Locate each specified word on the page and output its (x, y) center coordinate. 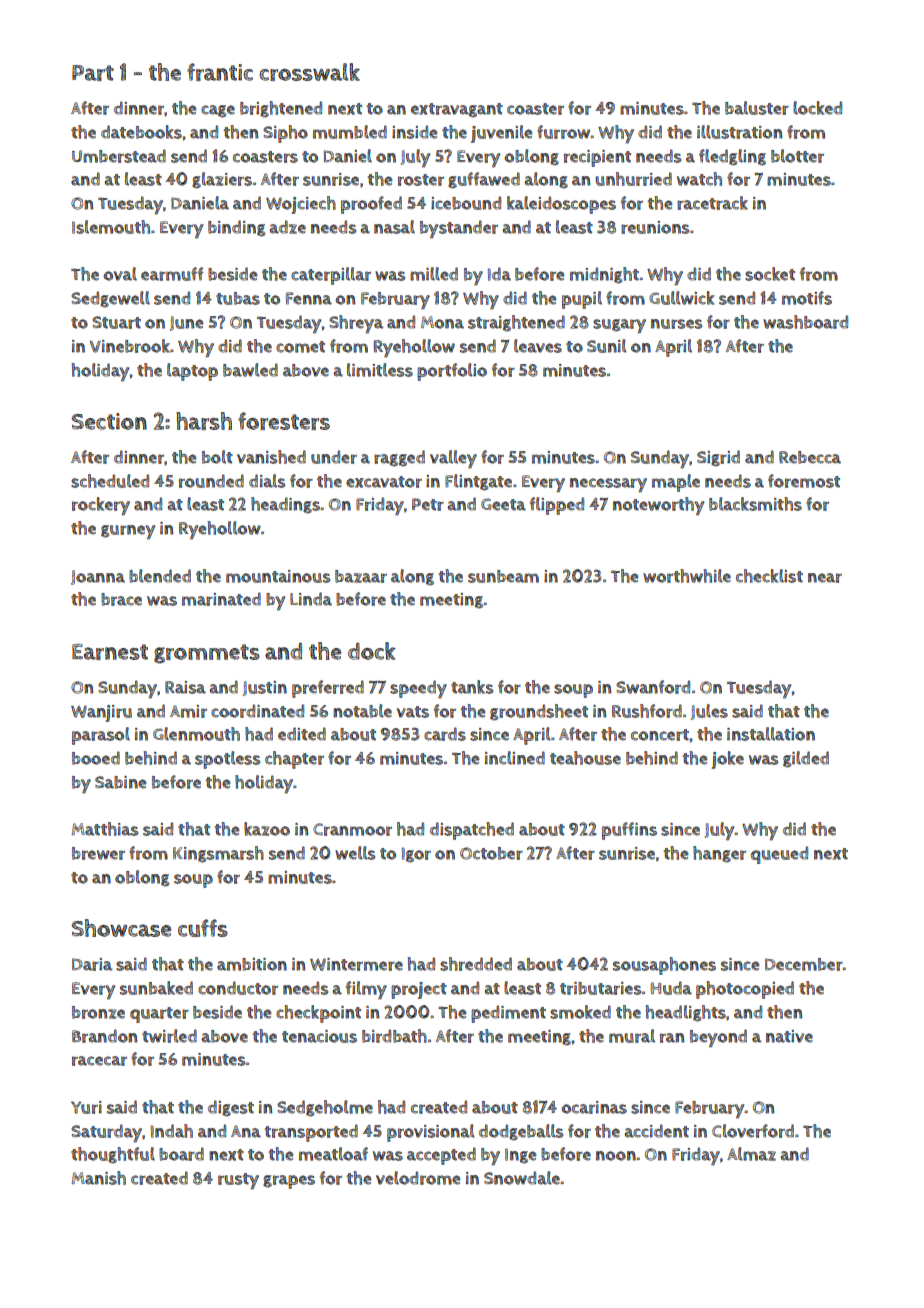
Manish (98, 1178)
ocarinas (594, 1107)
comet (300, 347)
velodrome (418, 1178)
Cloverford (753, 1131)
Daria (92, 964)
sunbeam (503, 576)
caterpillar (331, 276)
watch (699, 179)
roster (421, 180)
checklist (769, 576)
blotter (797, 156)
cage (218, 111)
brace (121, 599)
